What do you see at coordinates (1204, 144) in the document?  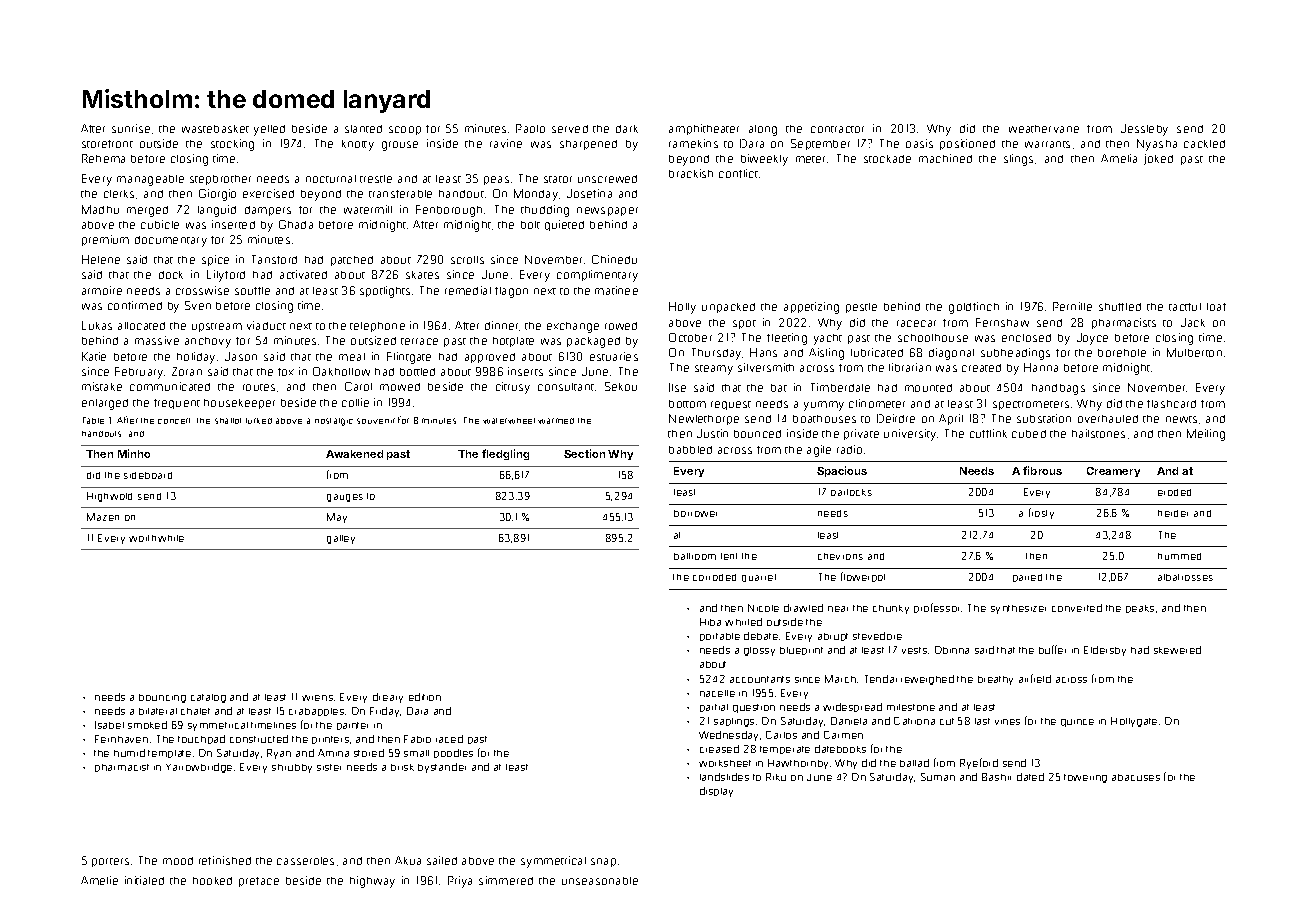 I see `cackled` at bounding box center [1204, 144].
